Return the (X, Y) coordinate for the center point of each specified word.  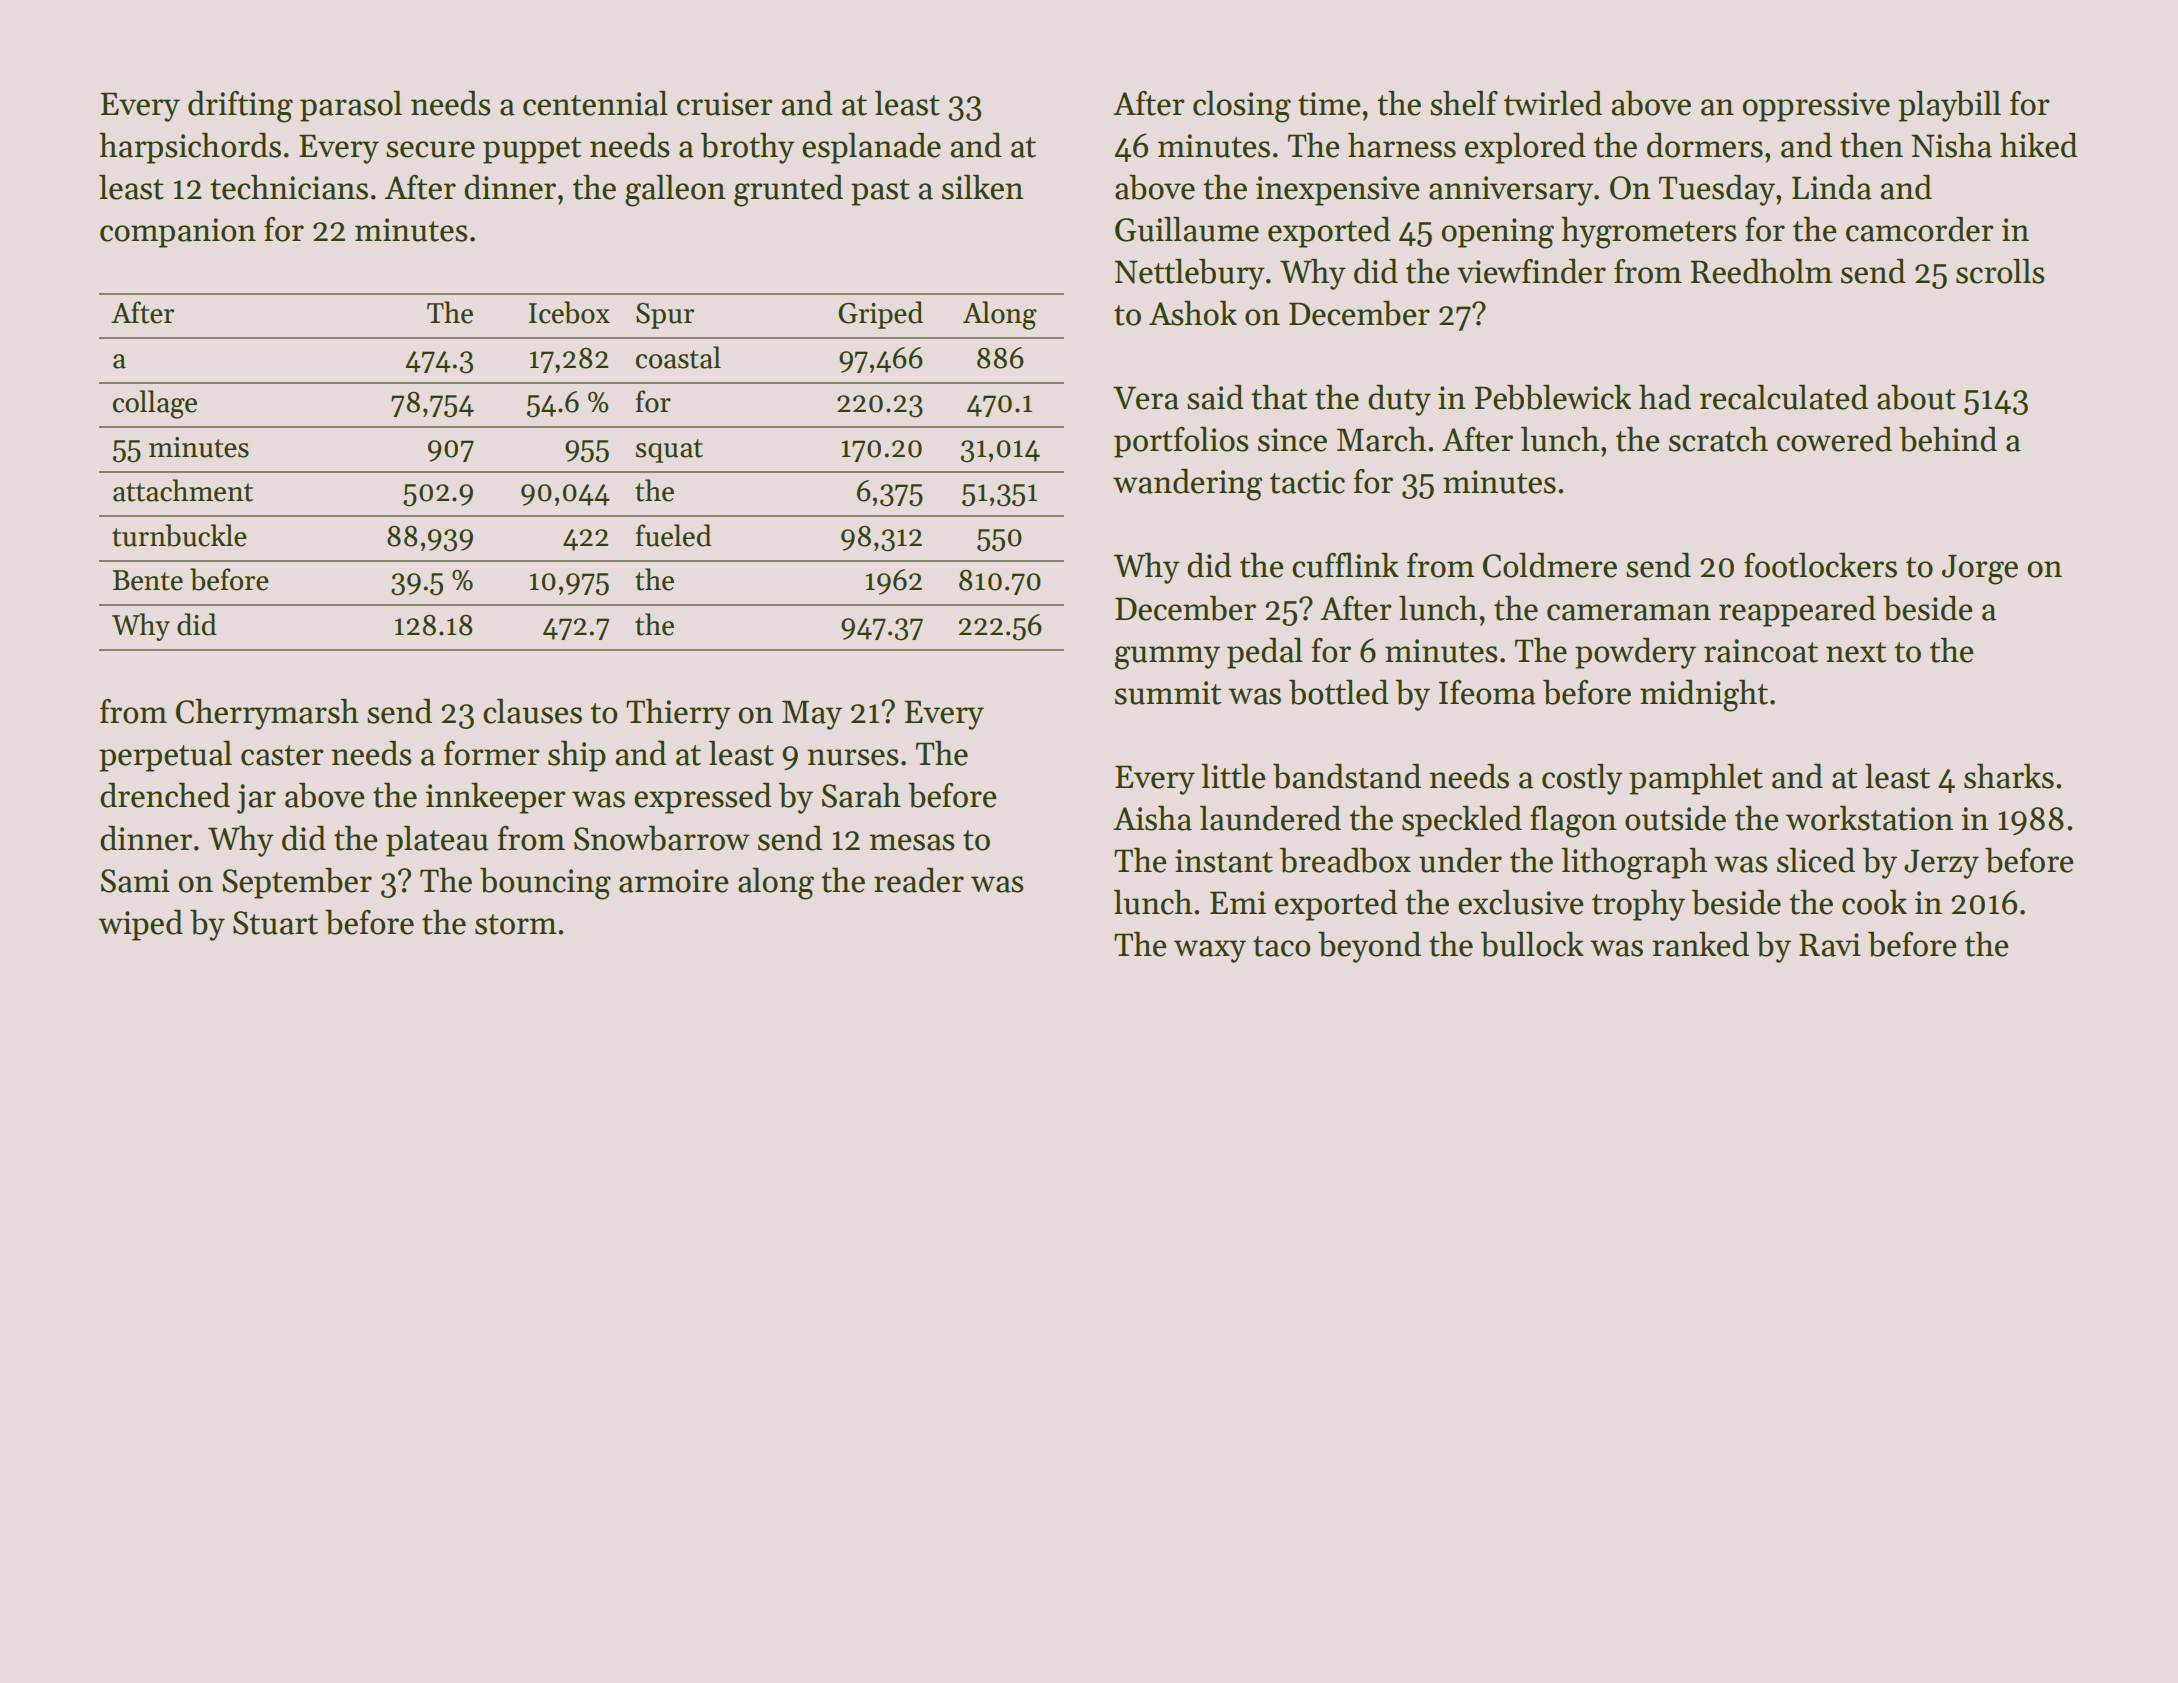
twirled (1553, 103)
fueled (674, 535)
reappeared (1797, 611)
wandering (1187, 484)
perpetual (165, 756)
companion (178, 233)
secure (430, 149)
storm (516, 924)
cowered (1834, 439)
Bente (148, 580)
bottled (1339, 692)
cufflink (1345, 565)
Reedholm (1761, 271)
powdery (1635, 653)
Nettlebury (1189, 274)
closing (1242, 106)
